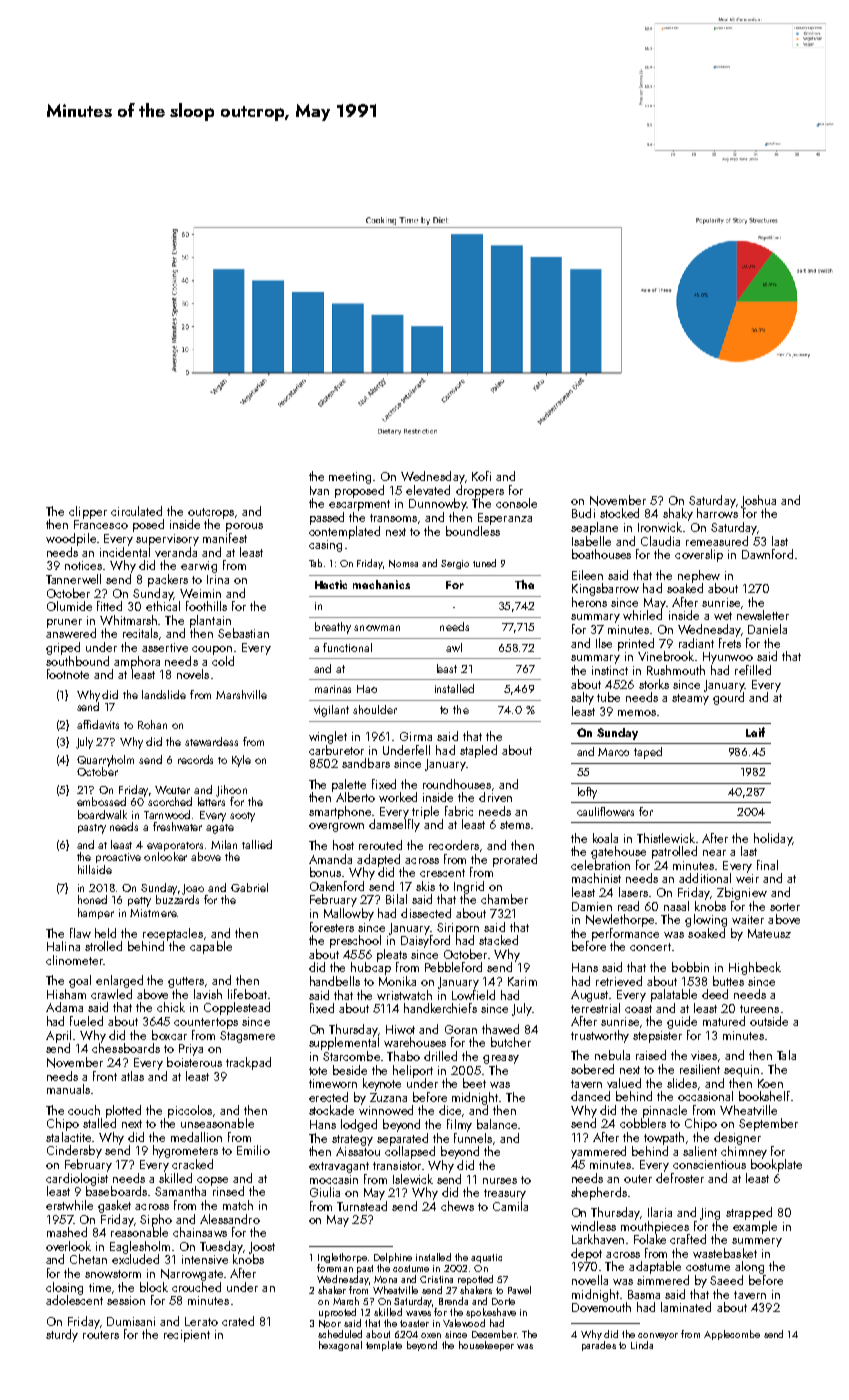 The width and height of the document is (849, 1400). I want to click on Joshua, so click(758, 501).
